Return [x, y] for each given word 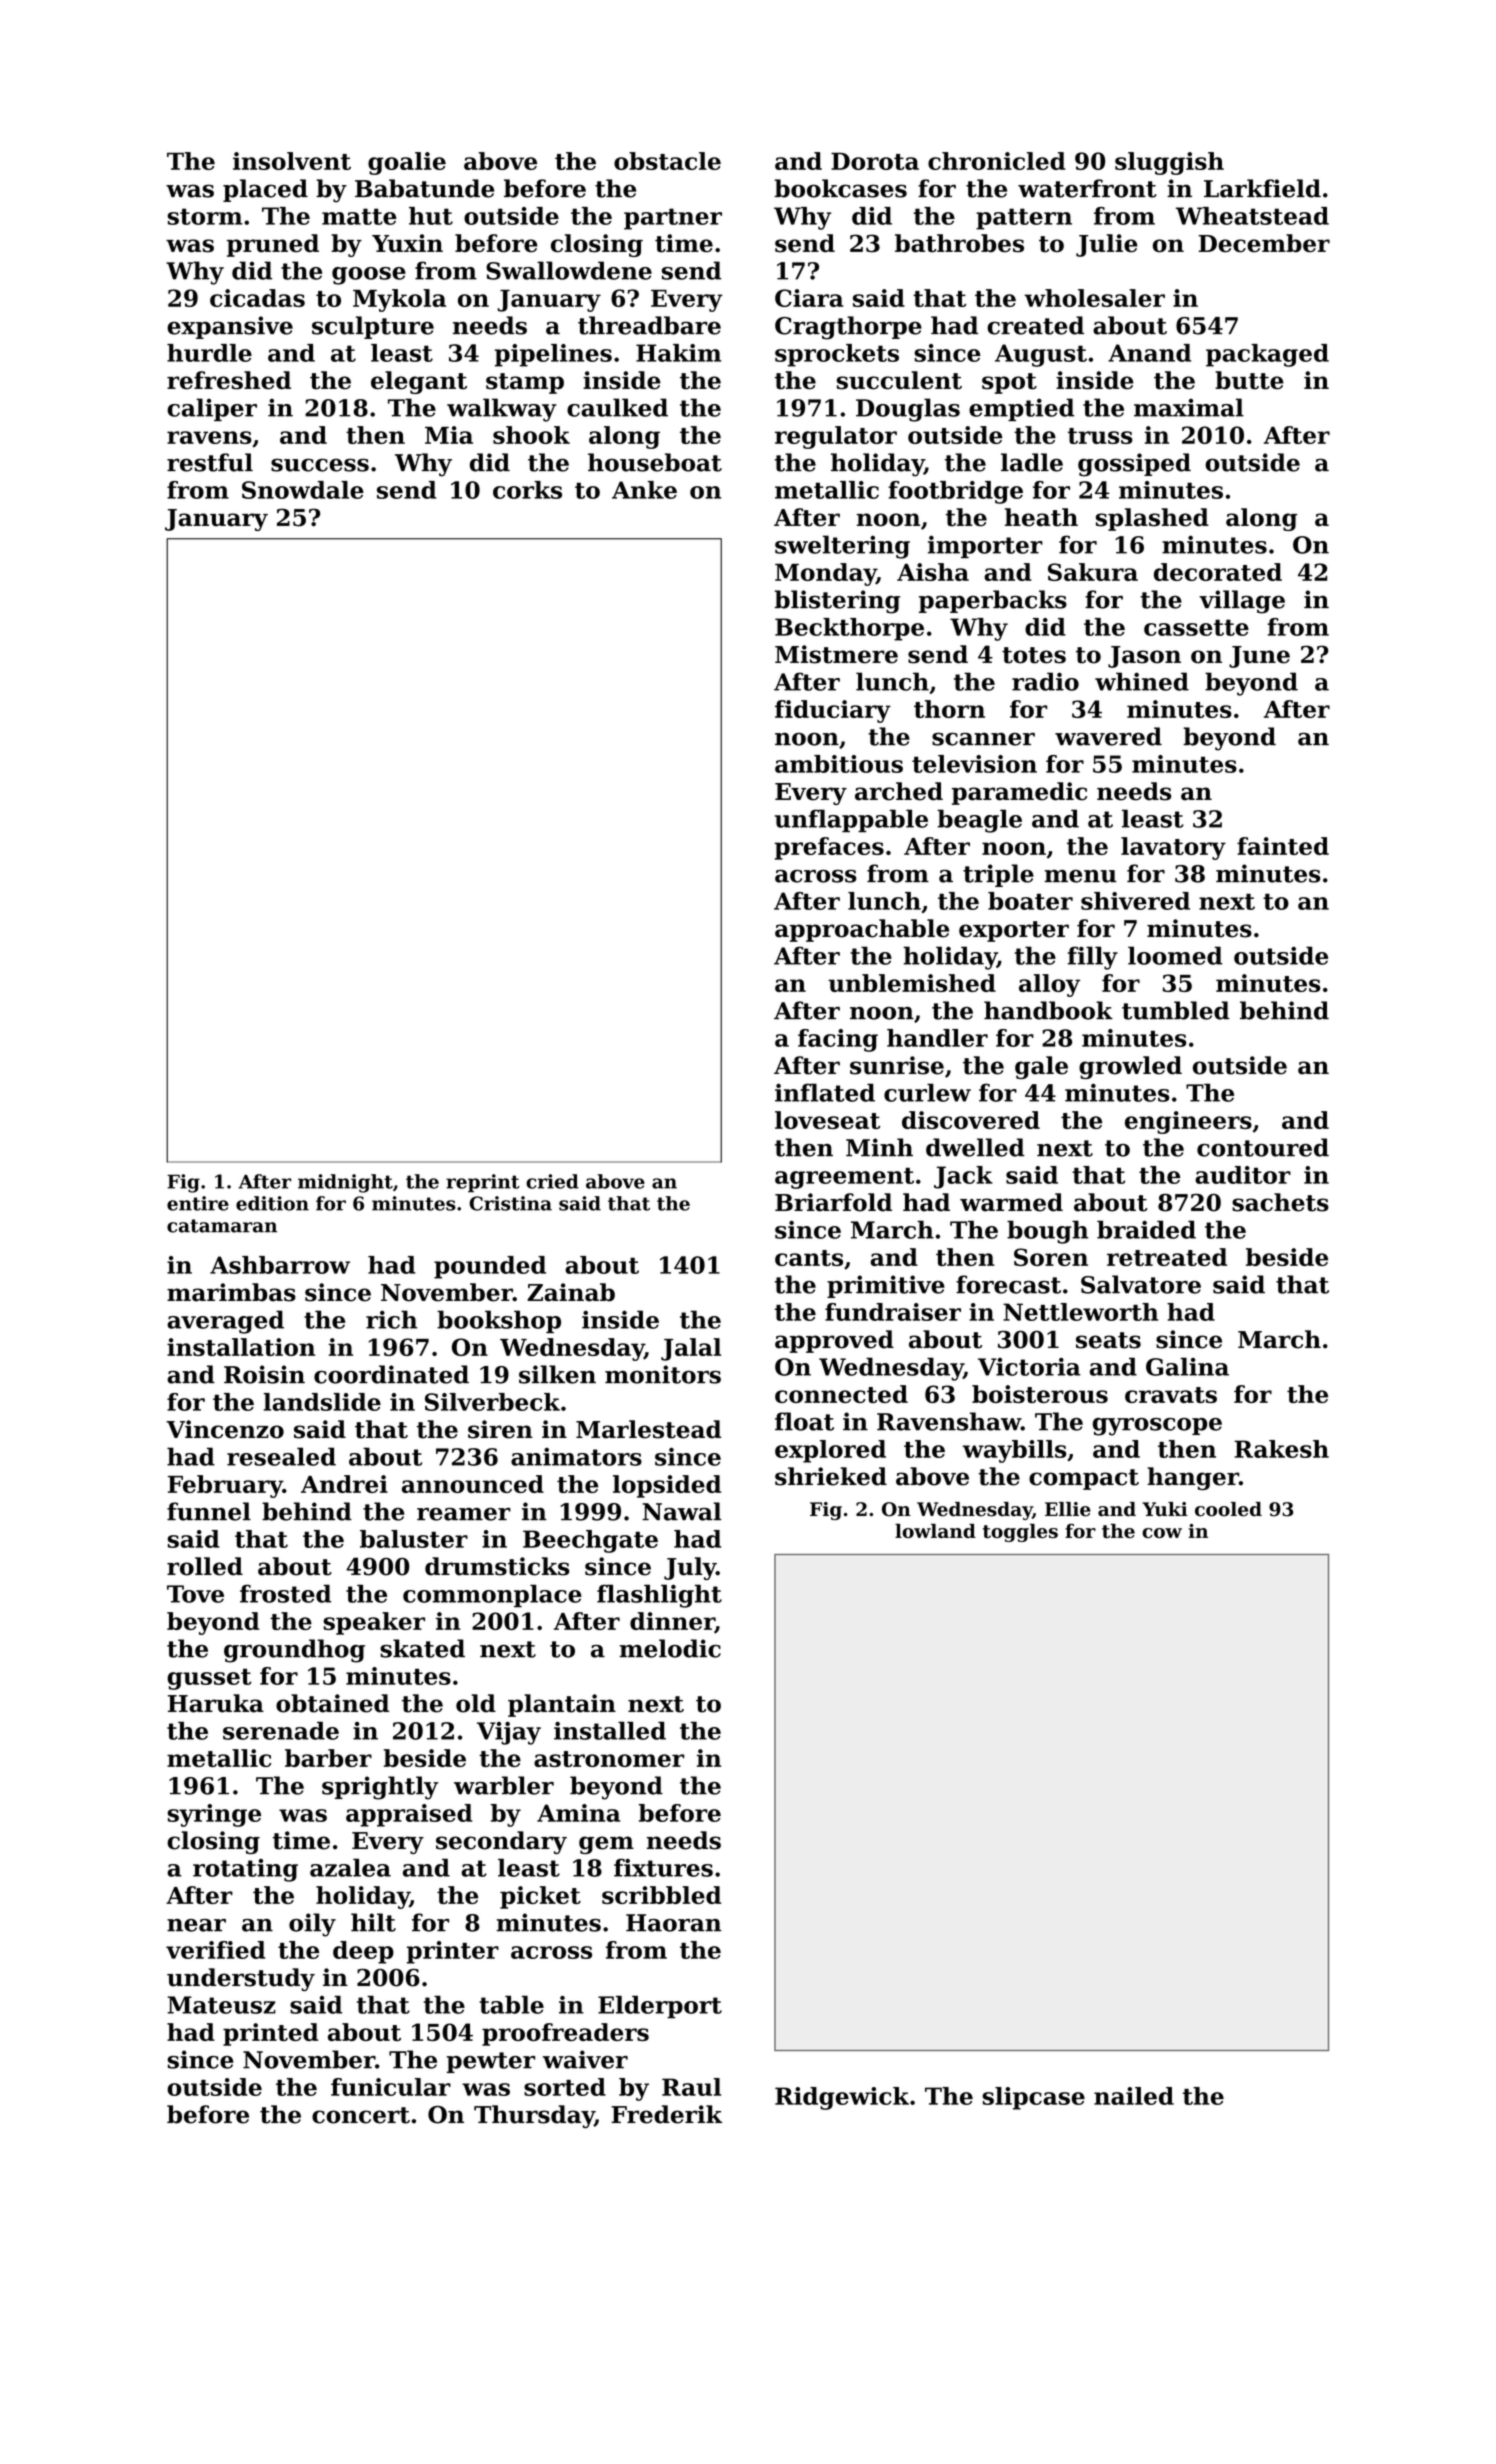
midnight [345, 1183]
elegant [419, 382]
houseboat [655, 462]
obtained [332, 1703]
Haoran [673, 1923]
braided [1146, 1229]
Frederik [666, 2114]
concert [361, 2115]
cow [1162, 1533]
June [1259, 657]
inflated [825, 1092]
